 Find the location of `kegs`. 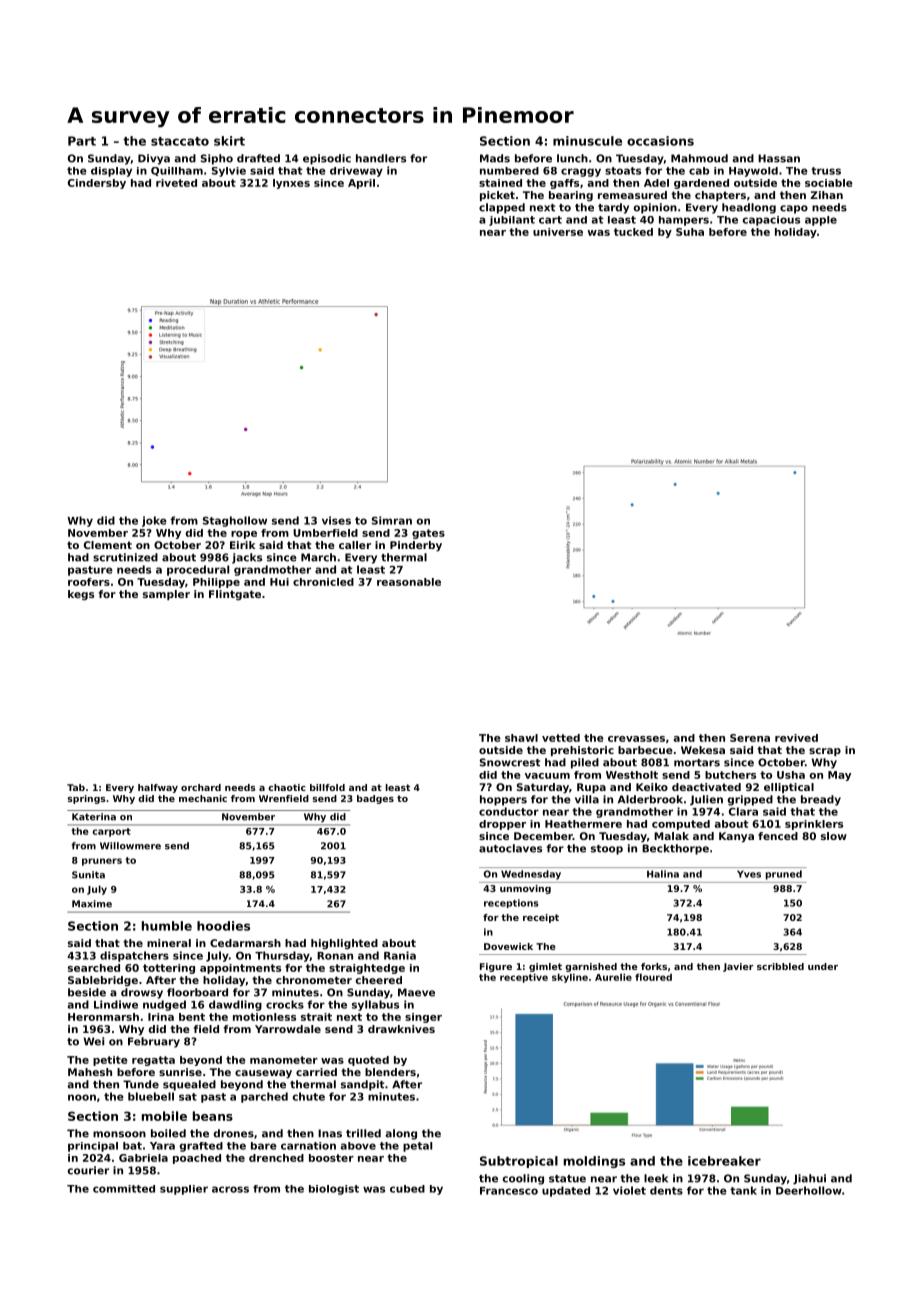

kegs is located at coordinates (81, 595).
